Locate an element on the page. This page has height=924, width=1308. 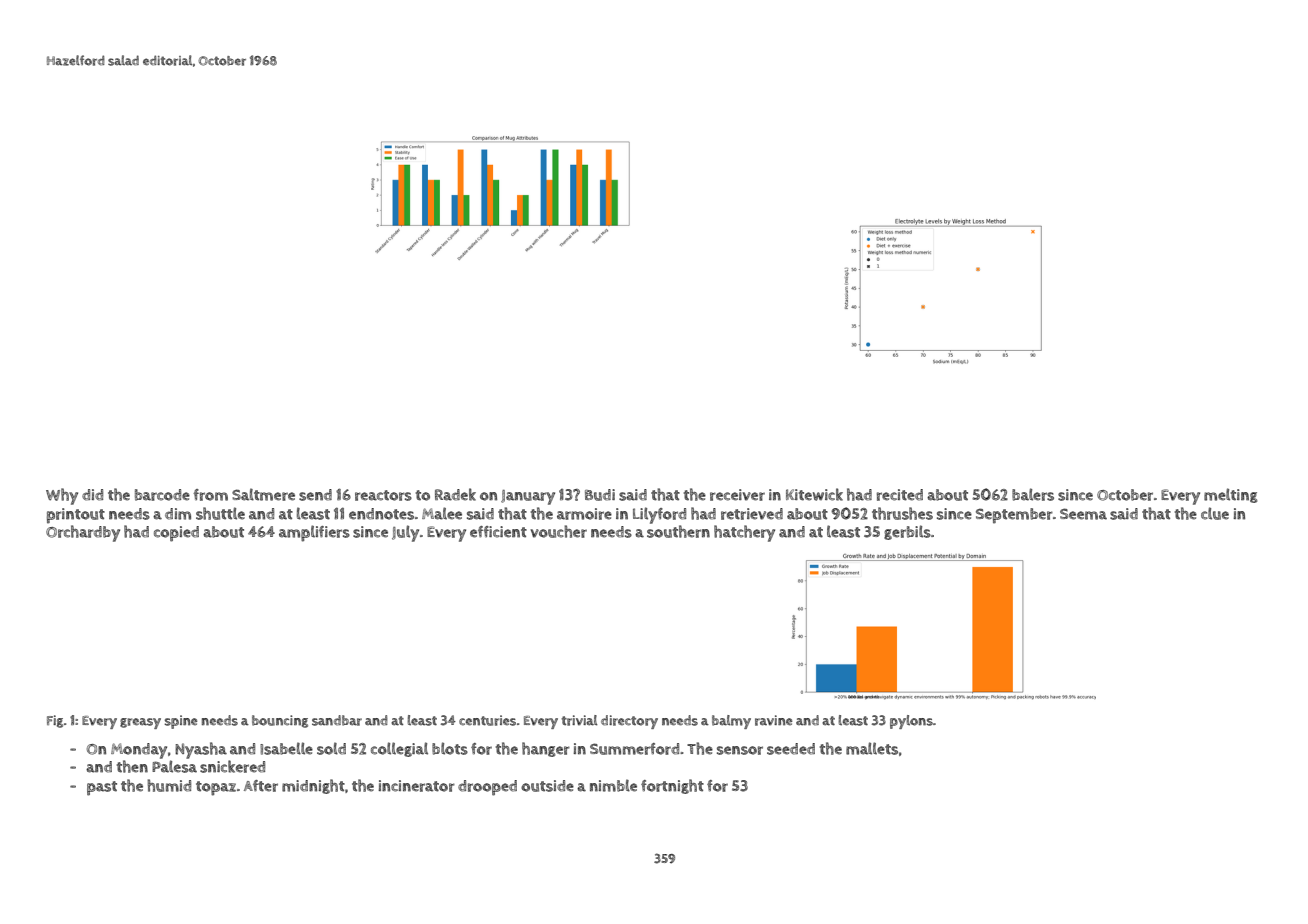
Budi is located at coordinates (600, 495).
